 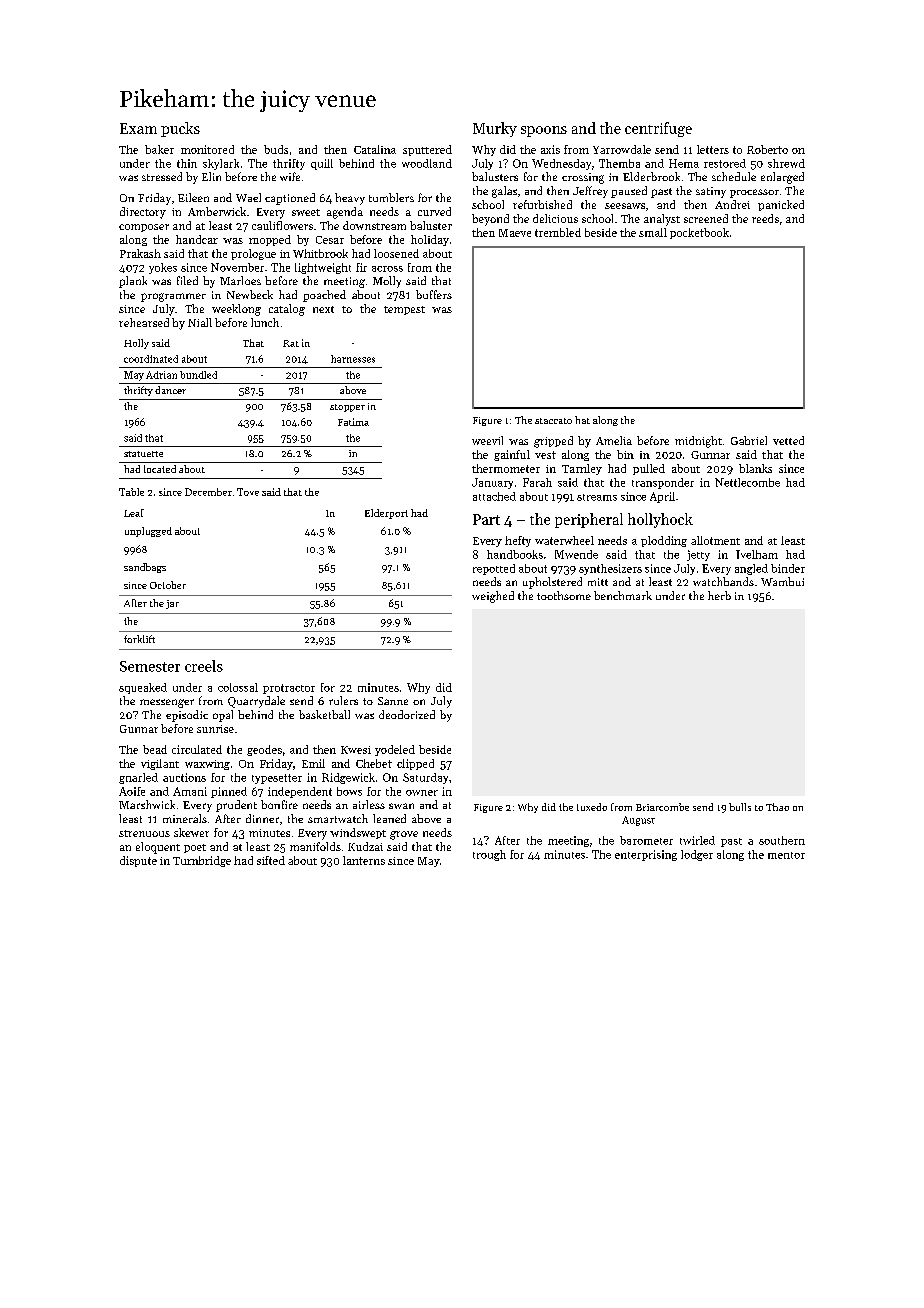 What do you see at coordinates (434, 294) in the document?
I see `buffers` at bounding box center [434, 294].
